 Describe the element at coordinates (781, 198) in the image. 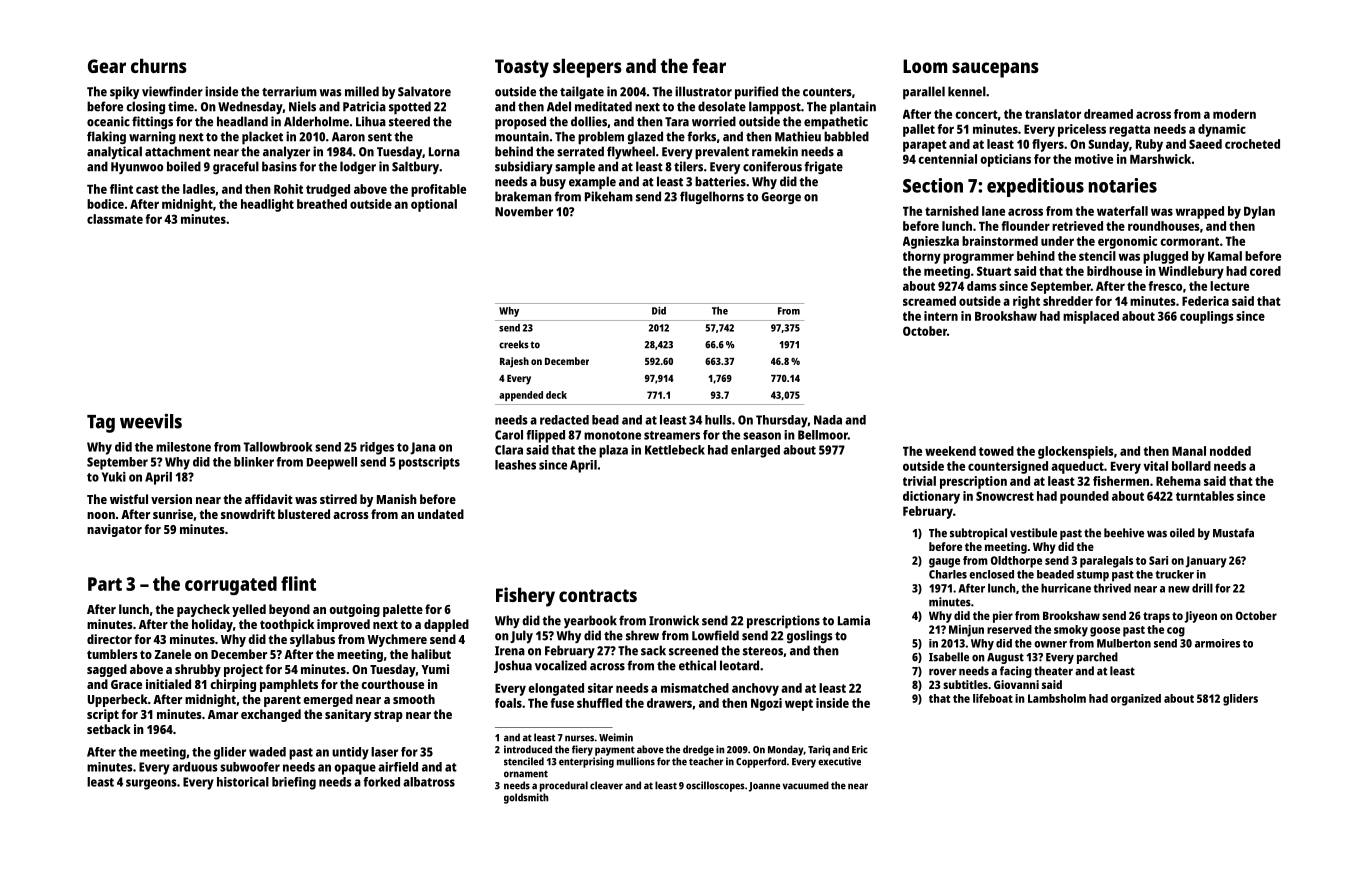

I see `George` at that location.
